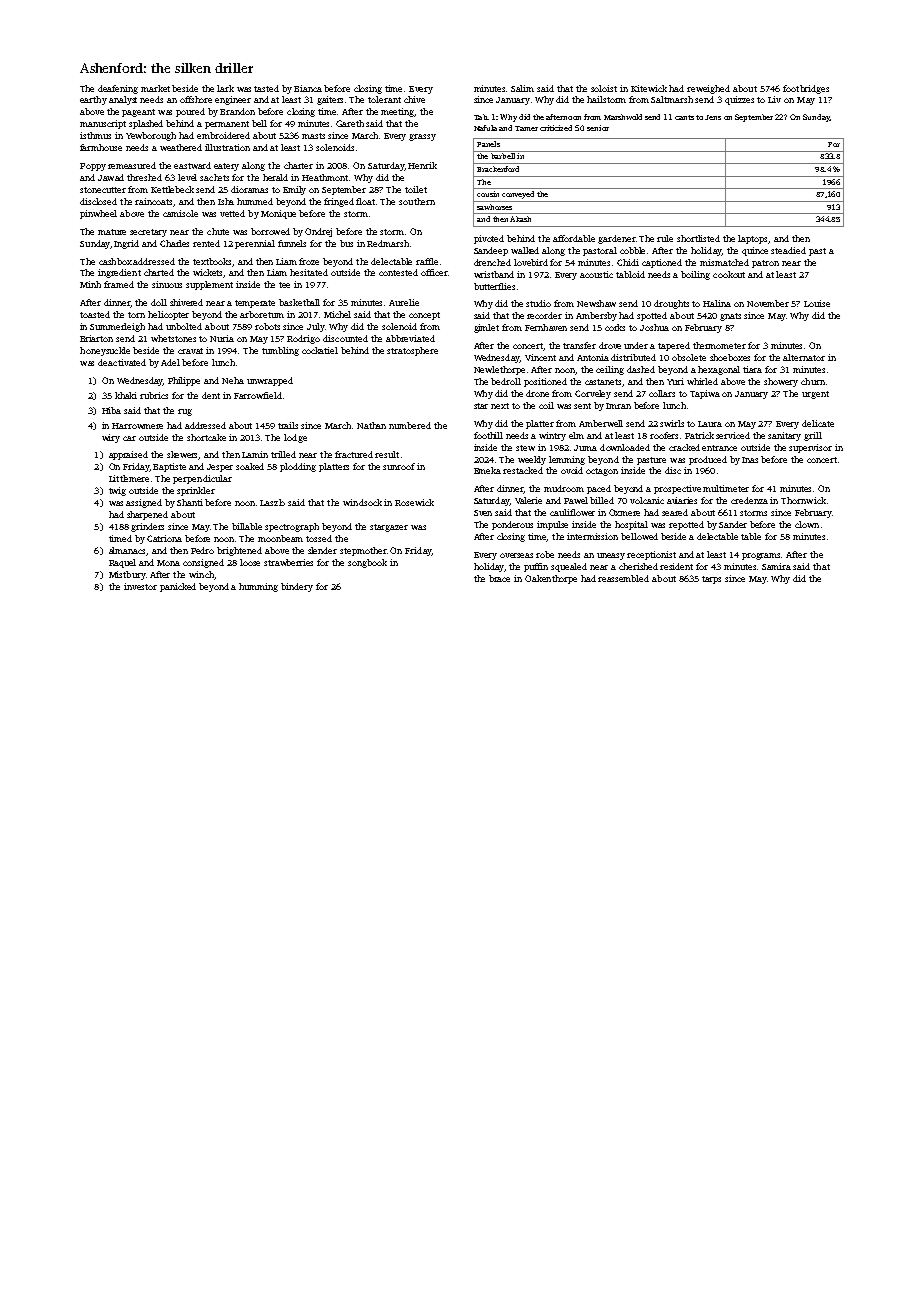 The height and width of the page is (1308, 924). Describe the element at coordinates (522, 88) in the page. I see `Salim` at that location.
